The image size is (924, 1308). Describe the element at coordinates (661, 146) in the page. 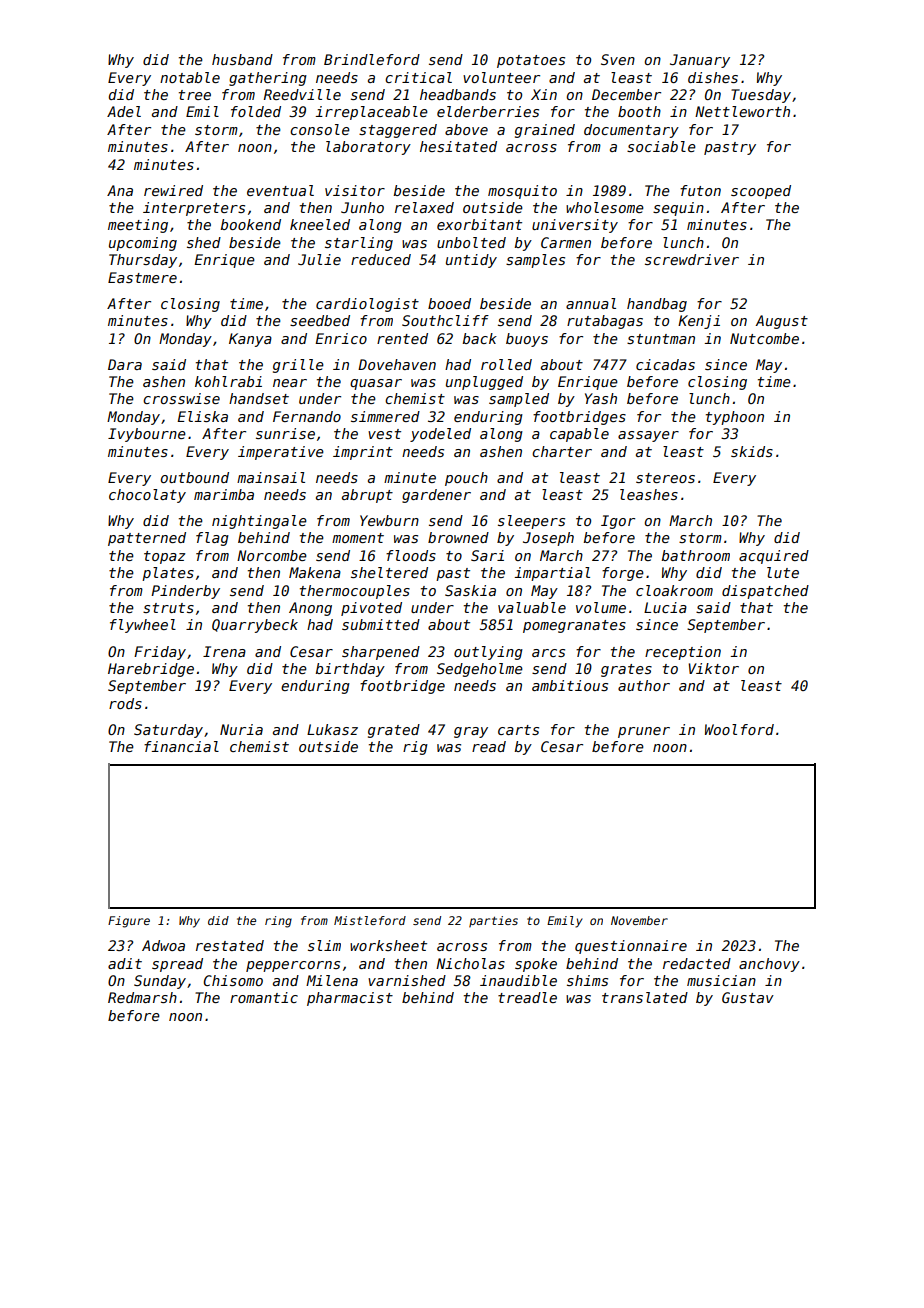

I see `sociable` at that location.
